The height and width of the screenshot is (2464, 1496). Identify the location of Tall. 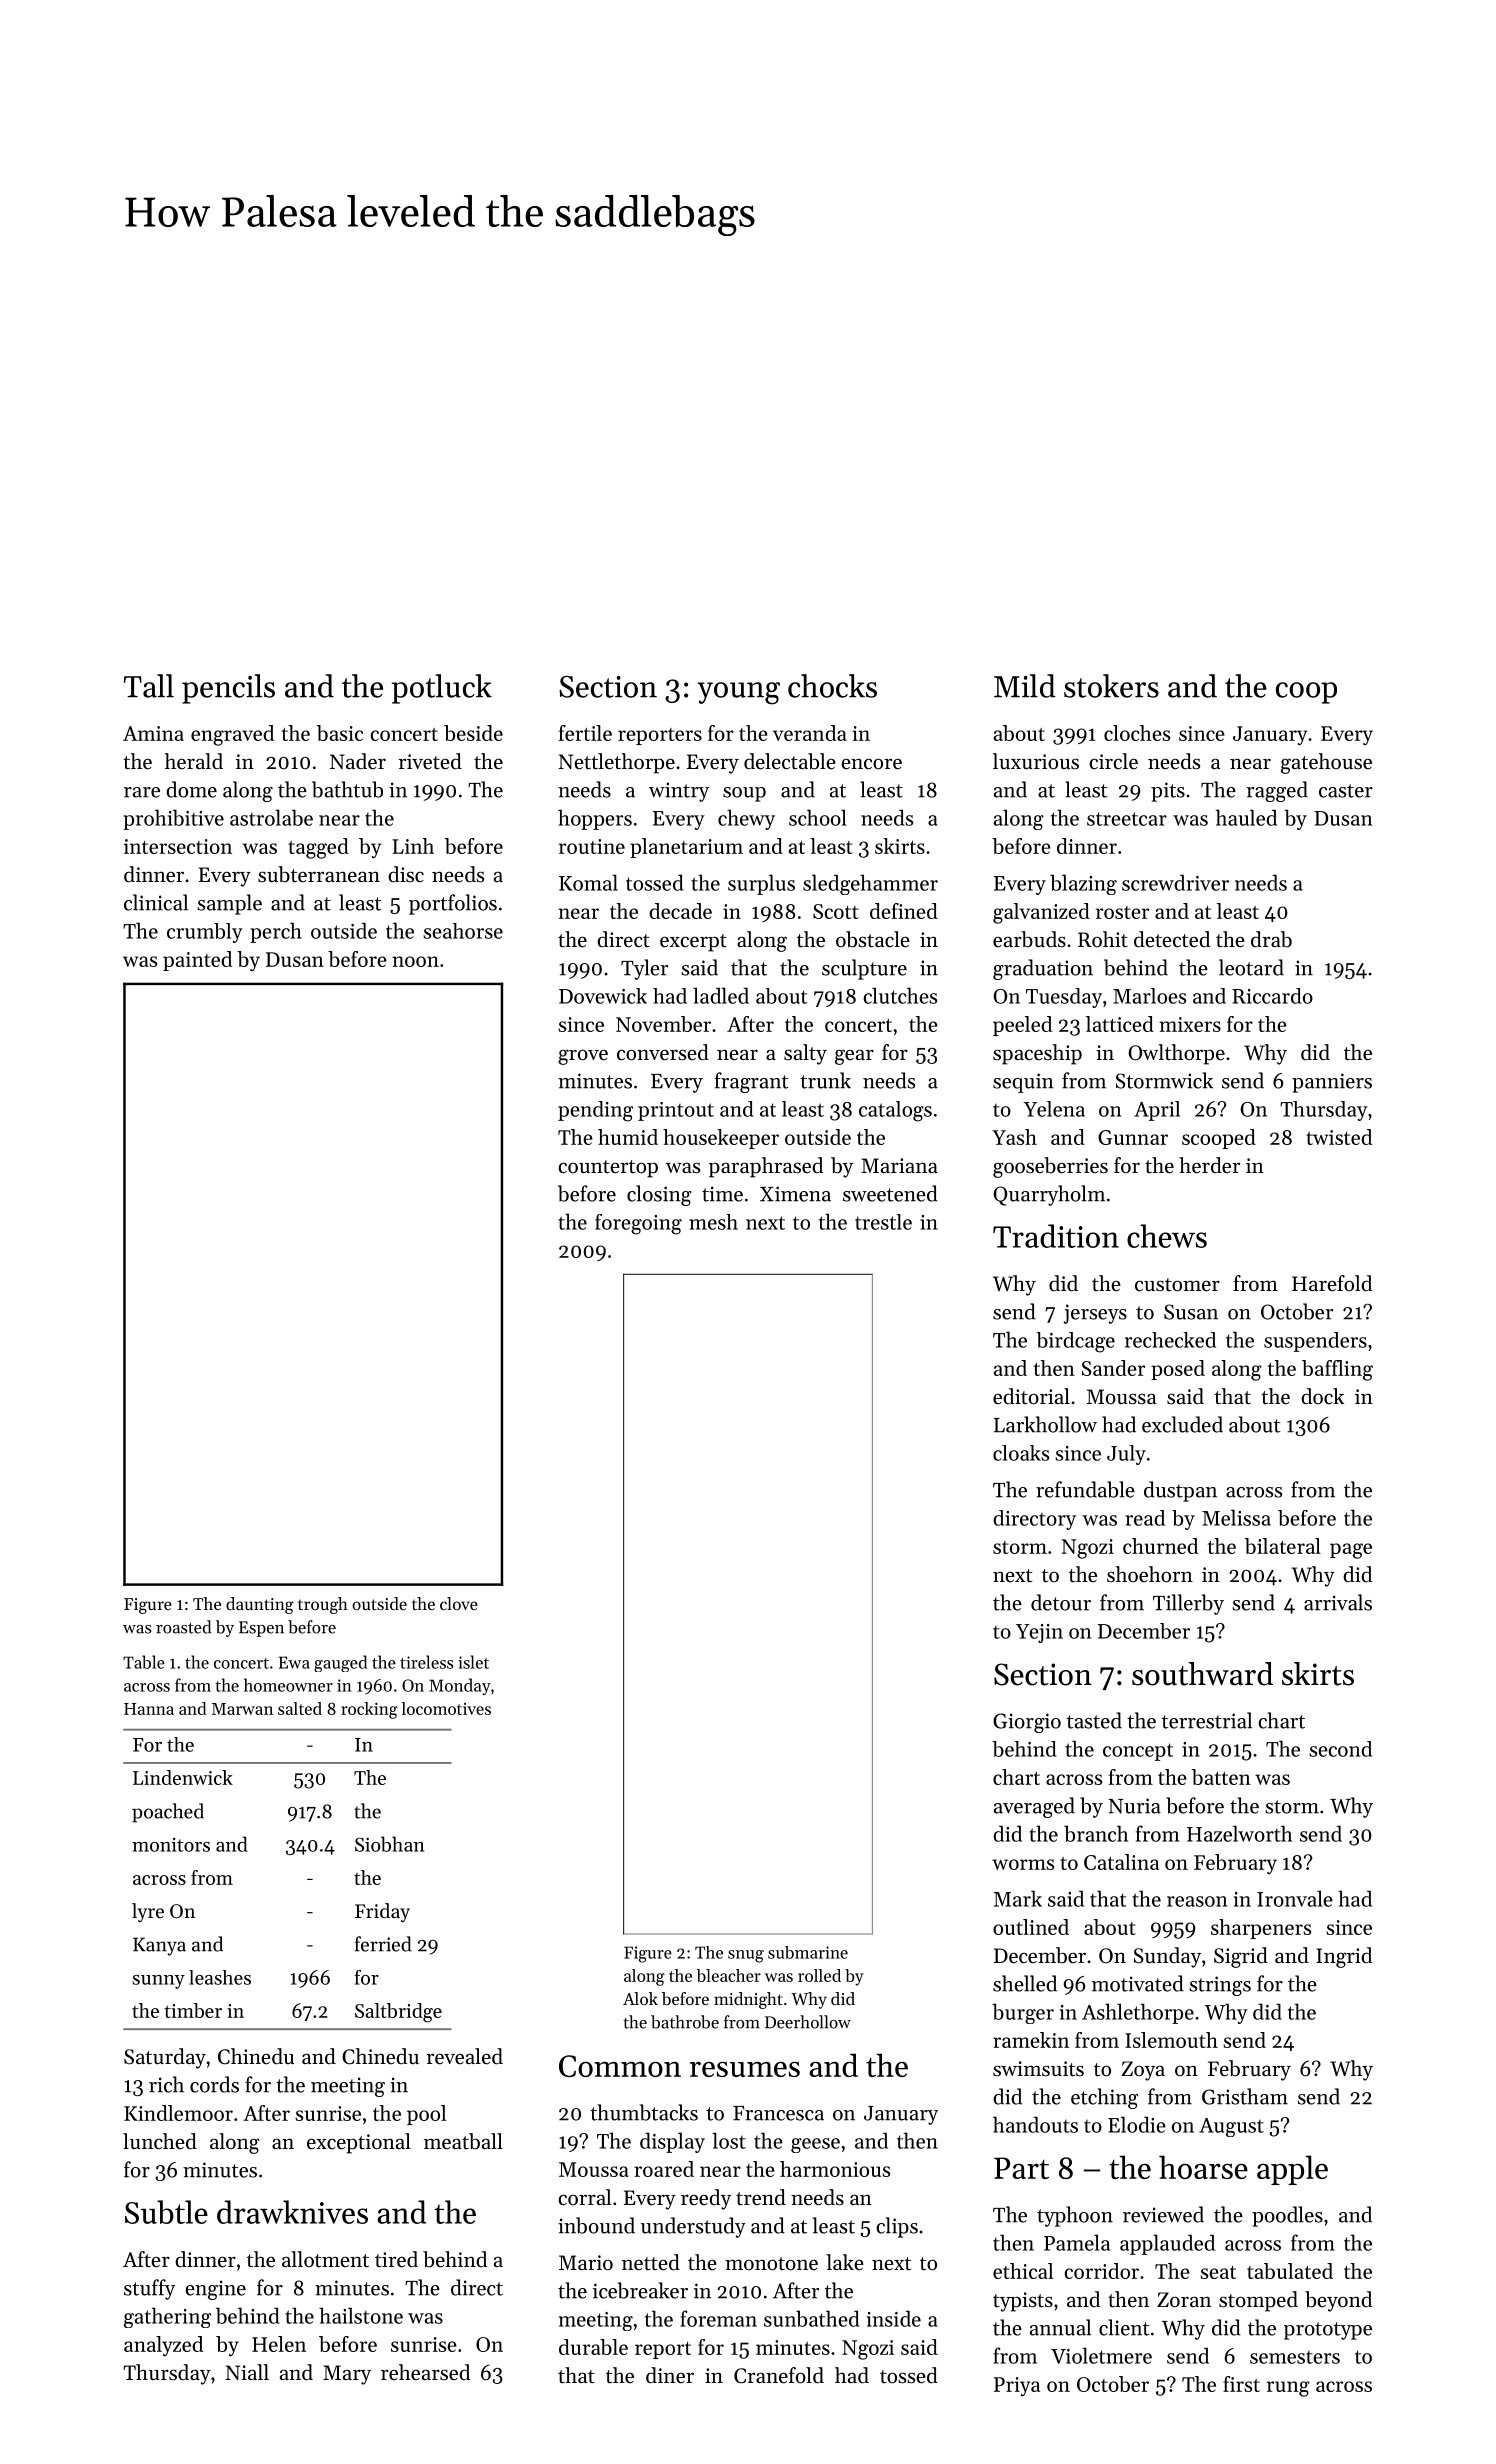
(149, 686).
